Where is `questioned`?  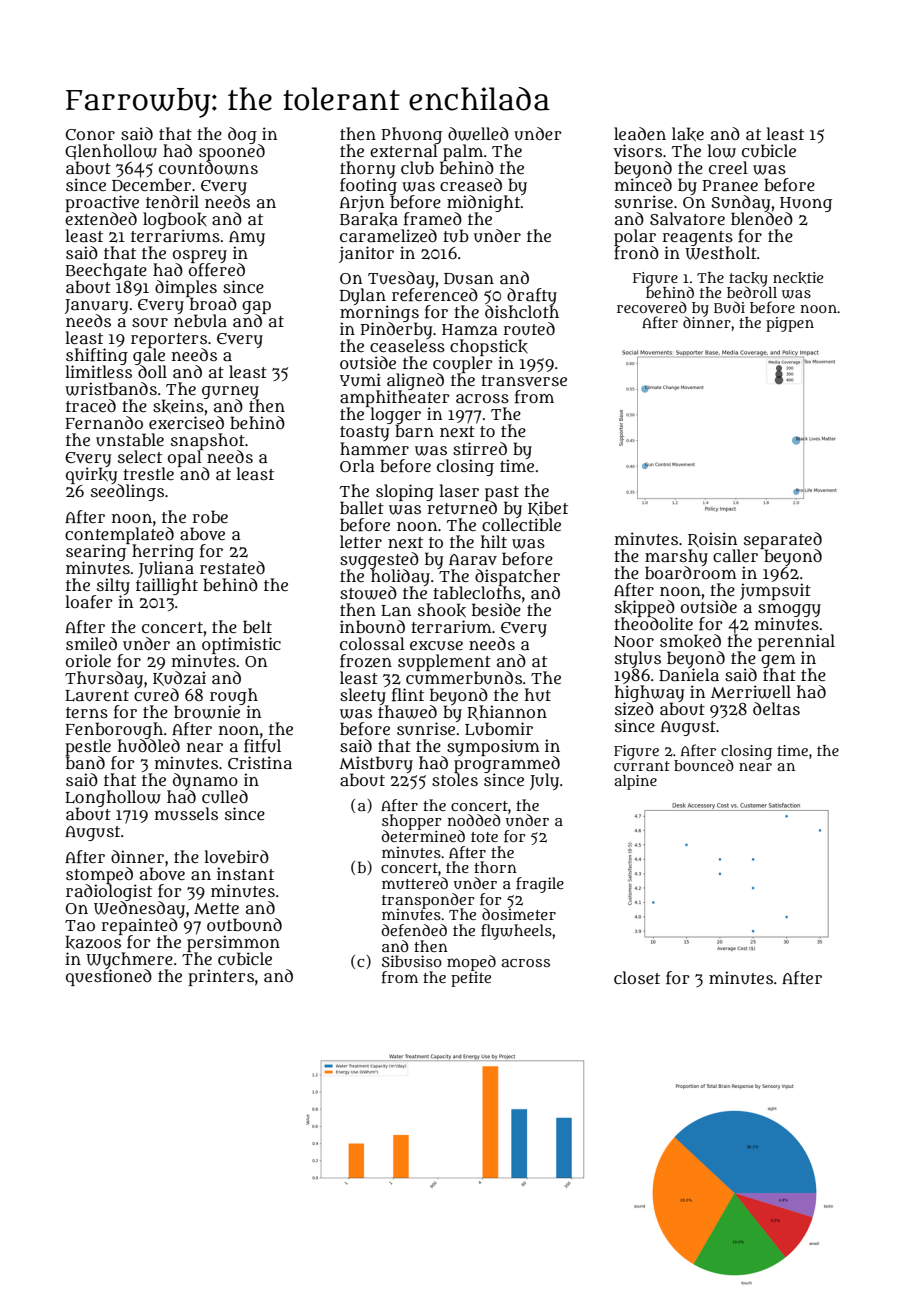 questioned is located at coordinates (109, 977).
